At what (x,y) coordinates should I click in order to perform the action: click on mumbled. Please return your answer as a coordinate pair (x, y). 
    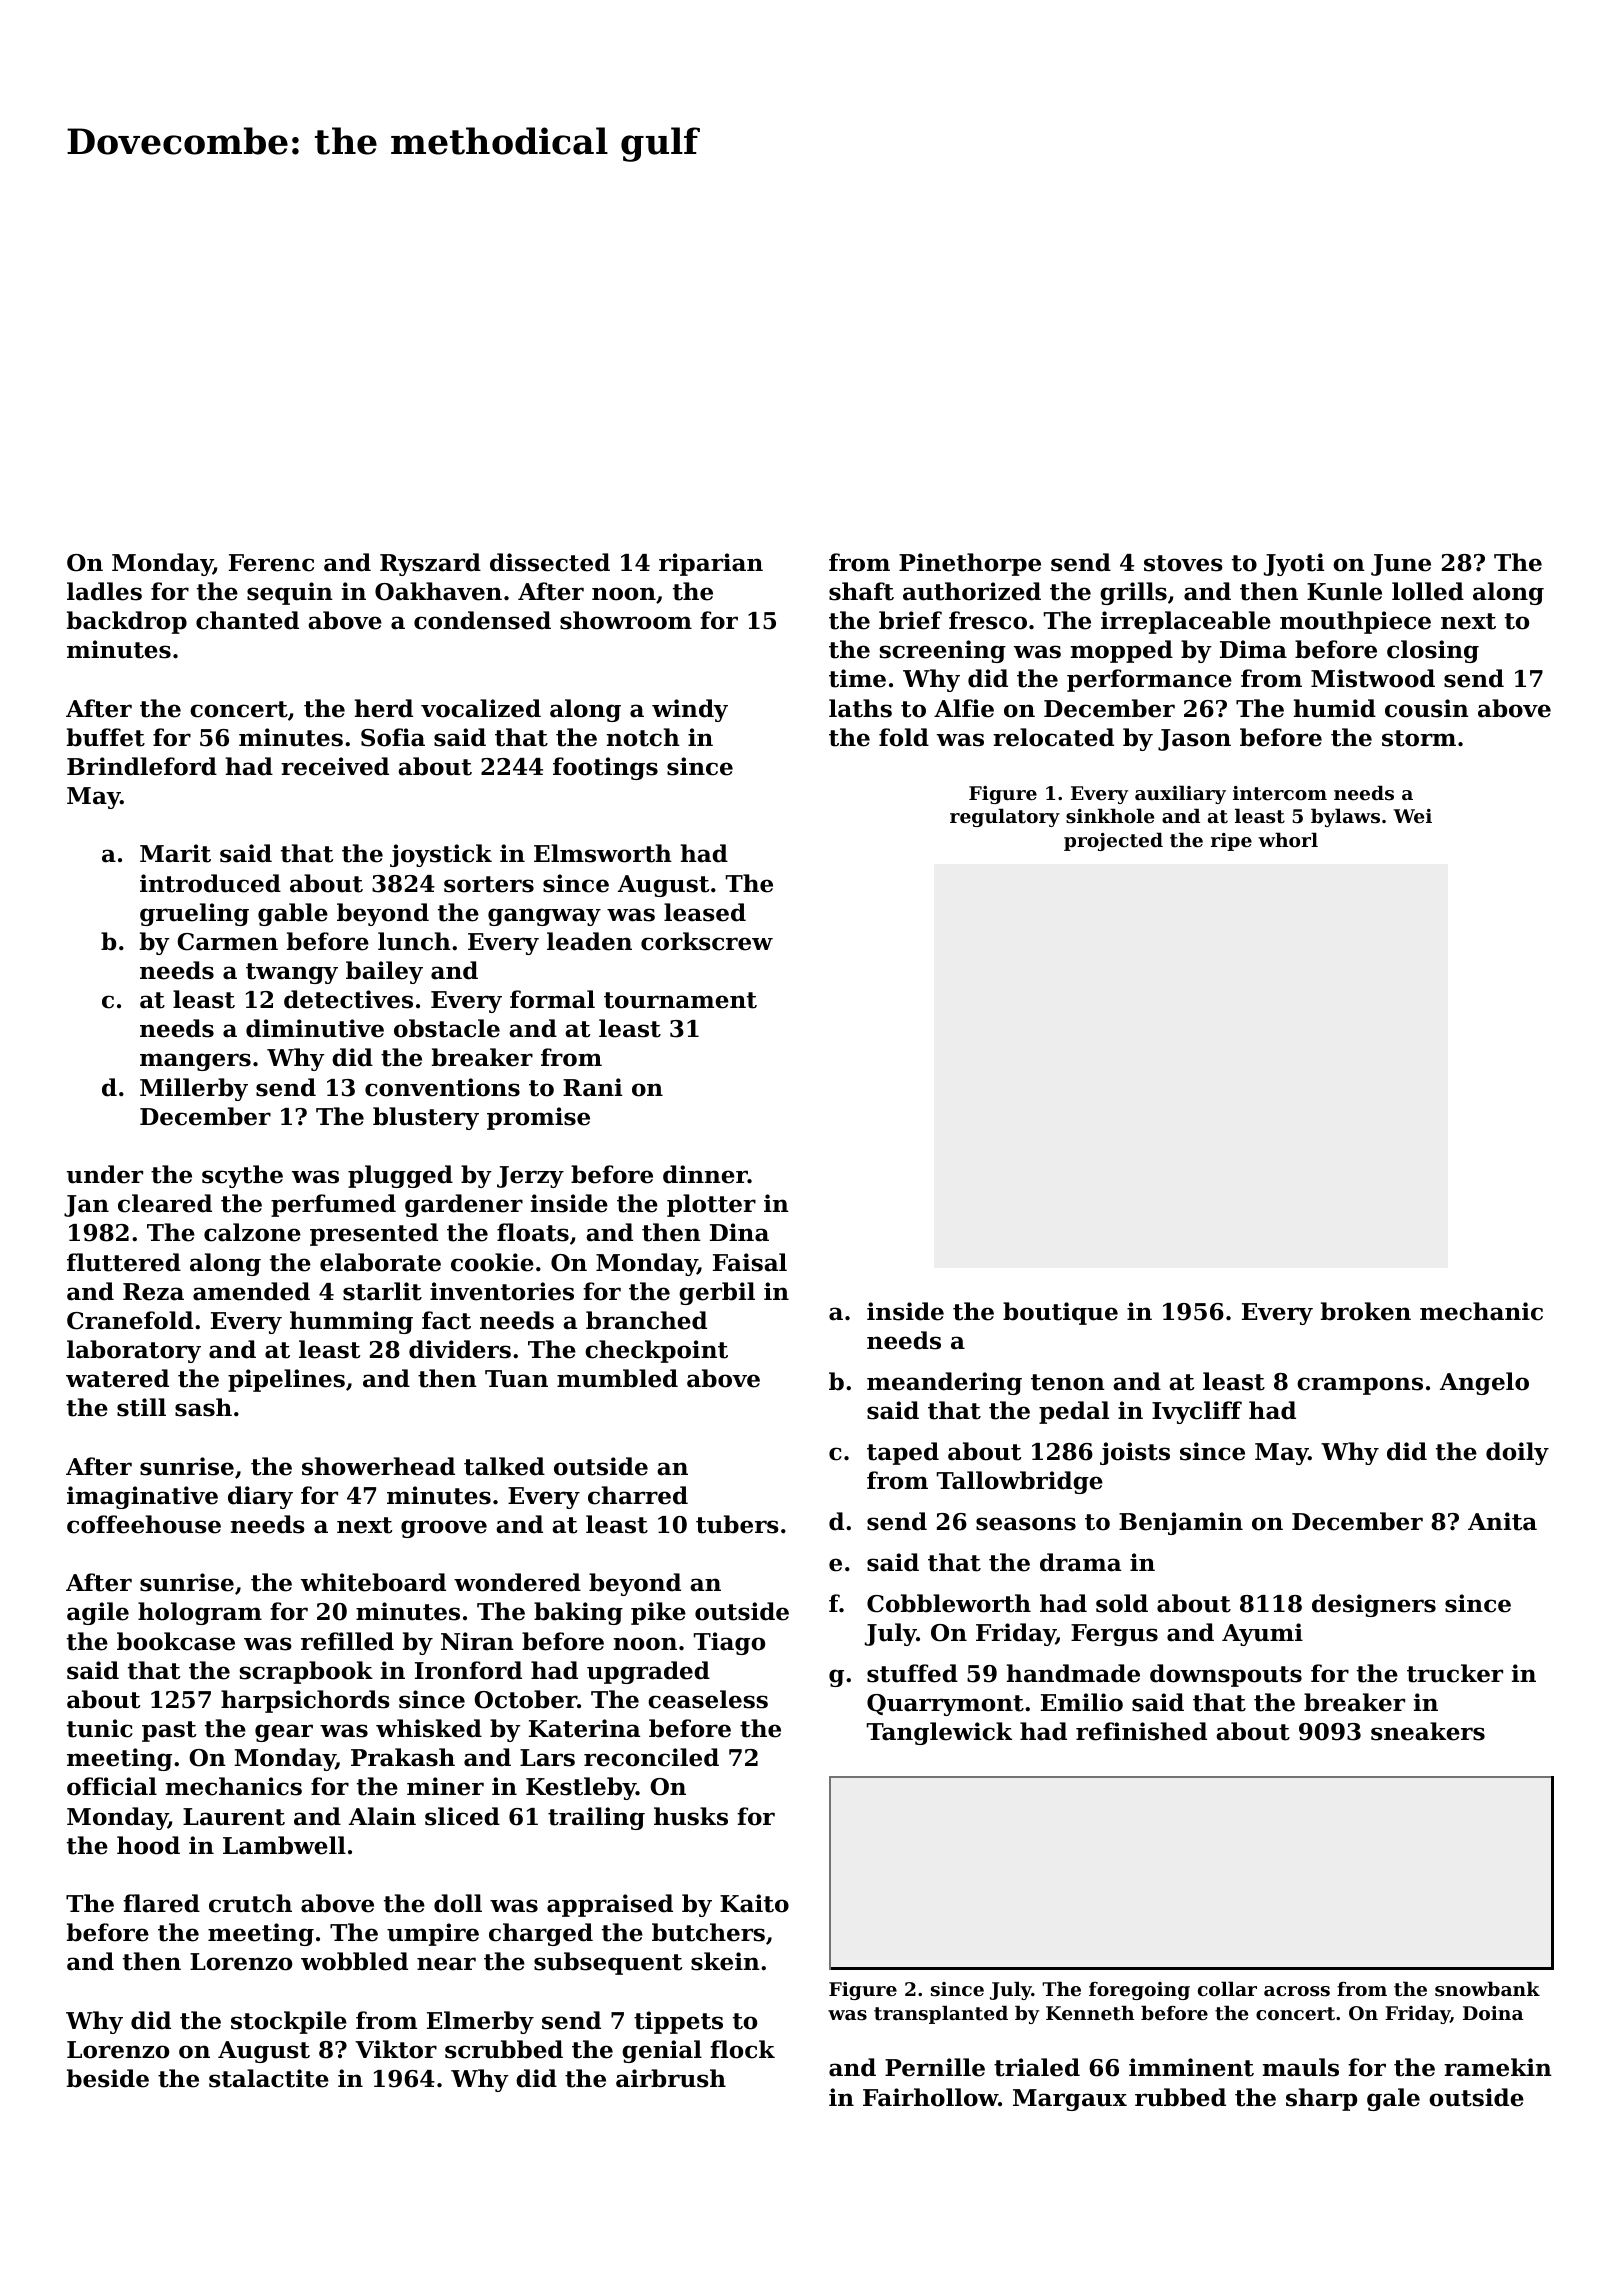
    Looking at the image, I should click on (617, 1378).
